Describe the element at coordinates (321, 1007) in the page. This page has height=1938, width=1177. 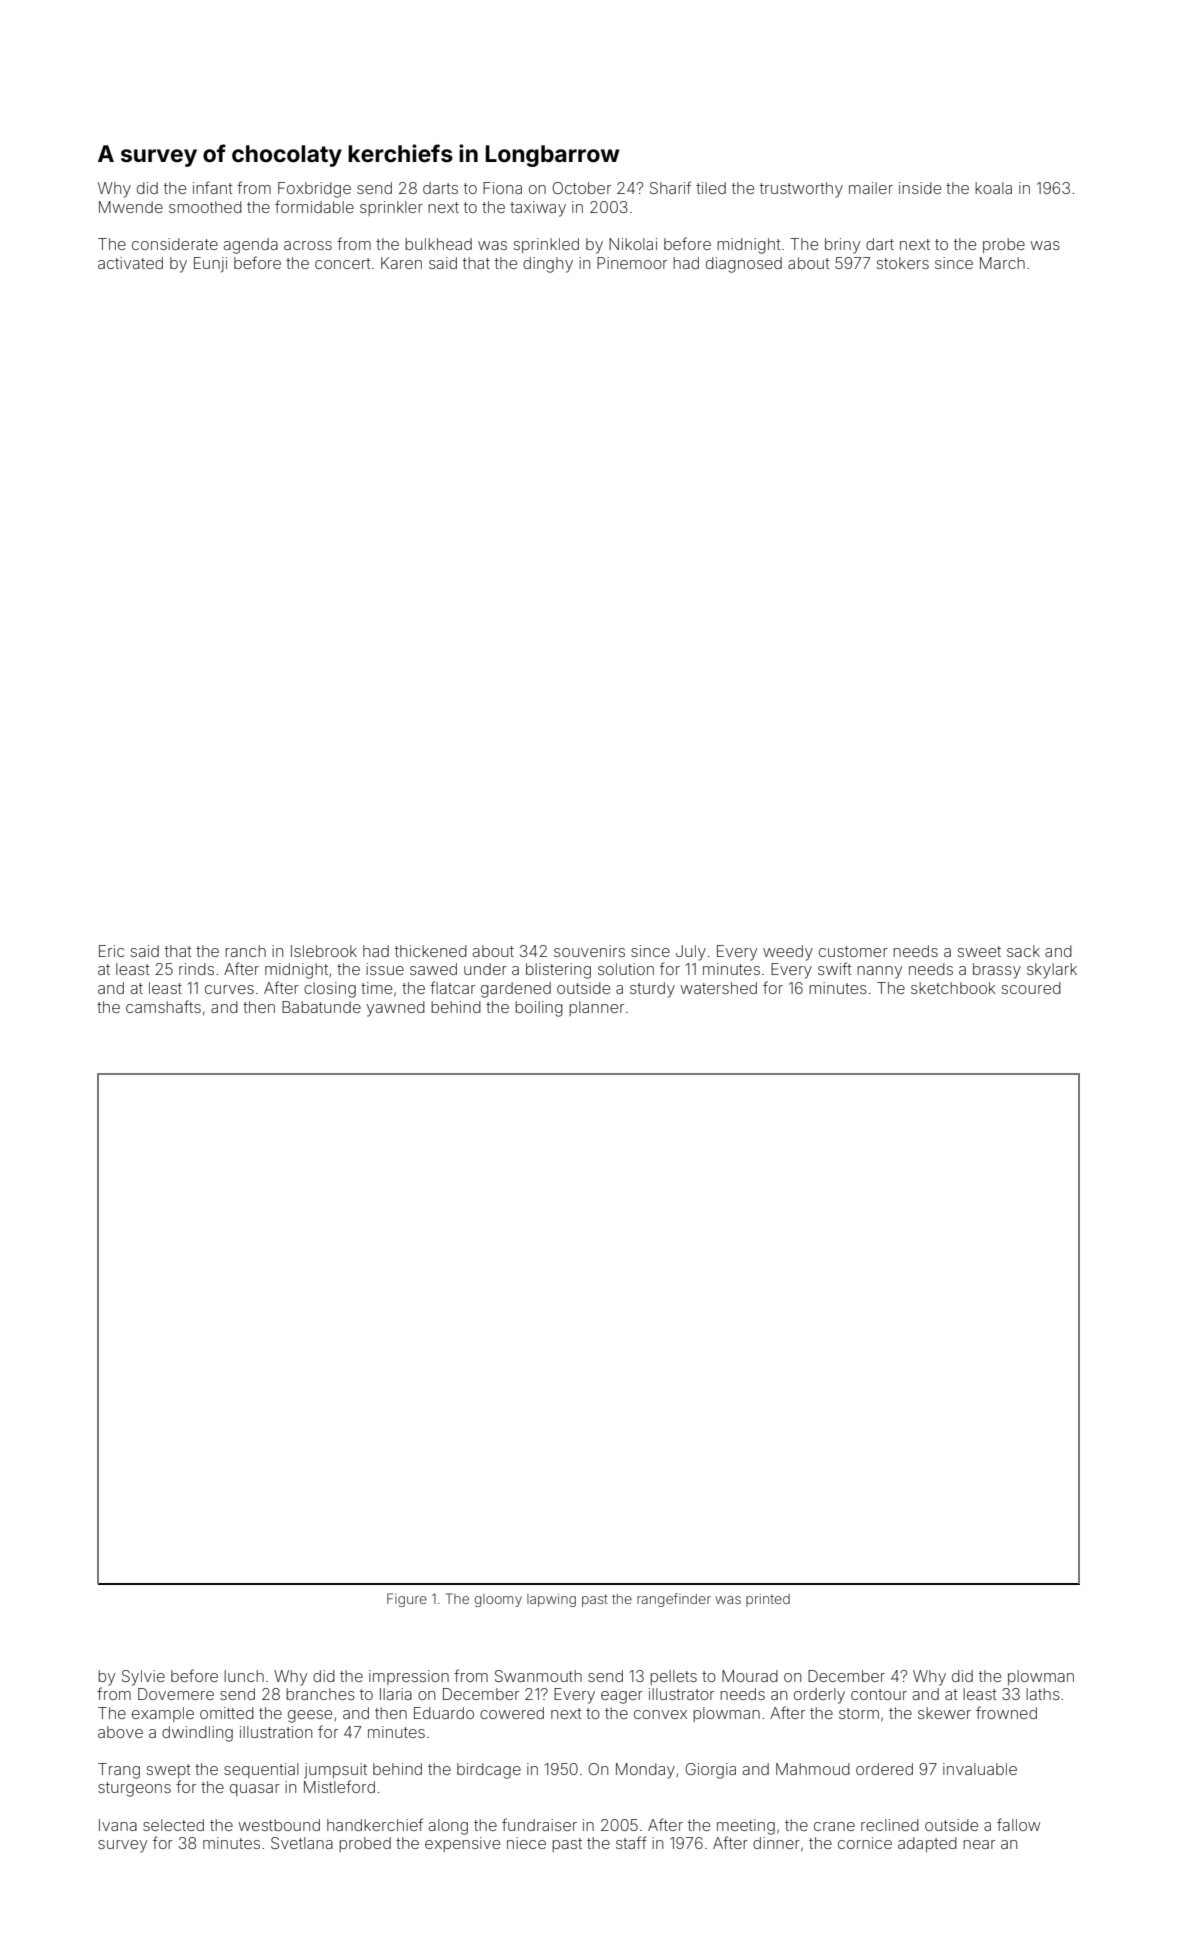
I see `Babatunde` at that location.
